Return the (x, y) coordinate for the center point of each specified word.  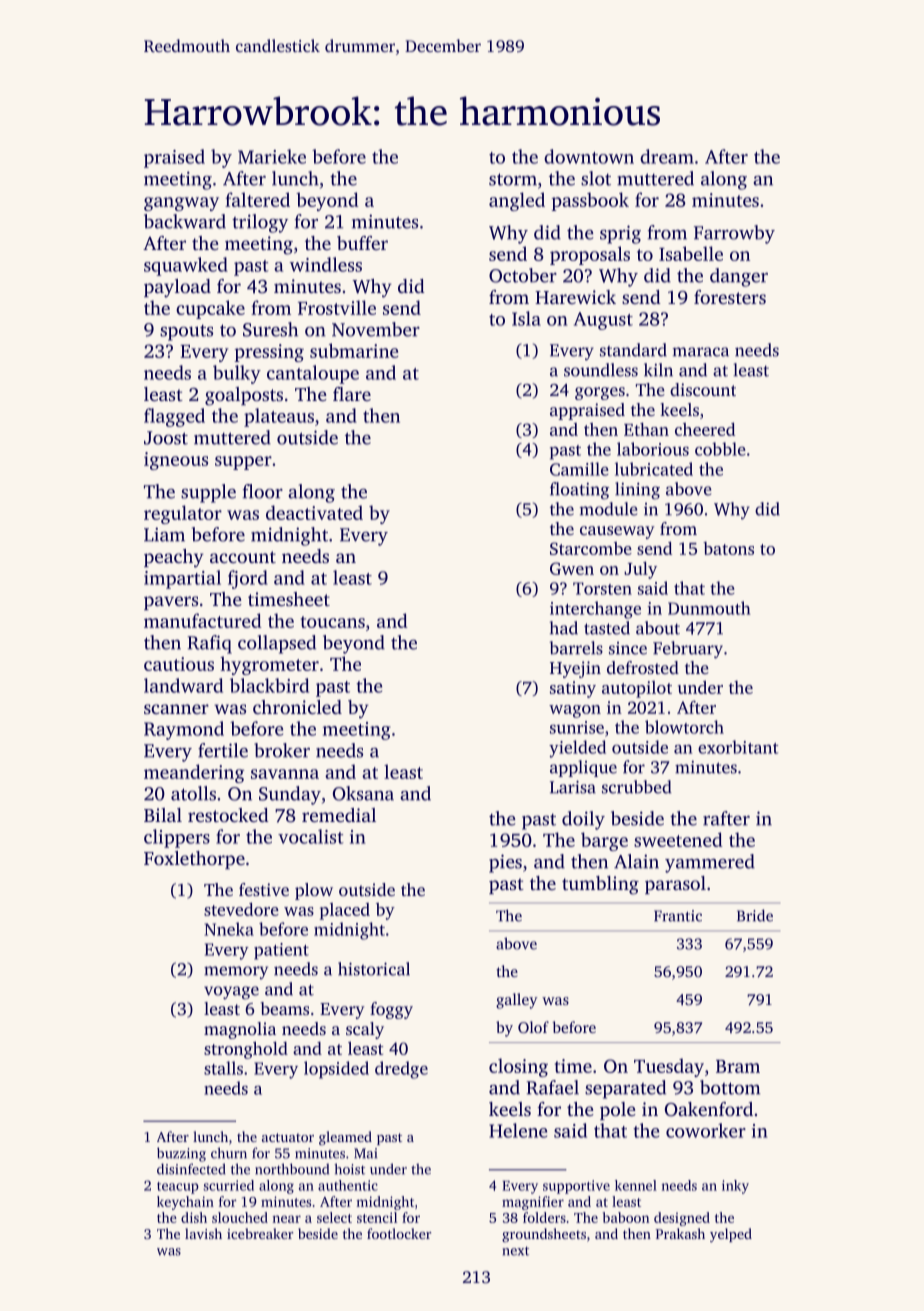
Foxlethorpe (194, 860)
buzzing (181, 1154)
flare (352, 394)
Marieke (272, 156)
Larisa (573, 787)
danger (739, 277)
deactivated (314, 512)
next (516, 1251)
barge (604, 841)
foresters (730, 297)
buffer (362, 243)
